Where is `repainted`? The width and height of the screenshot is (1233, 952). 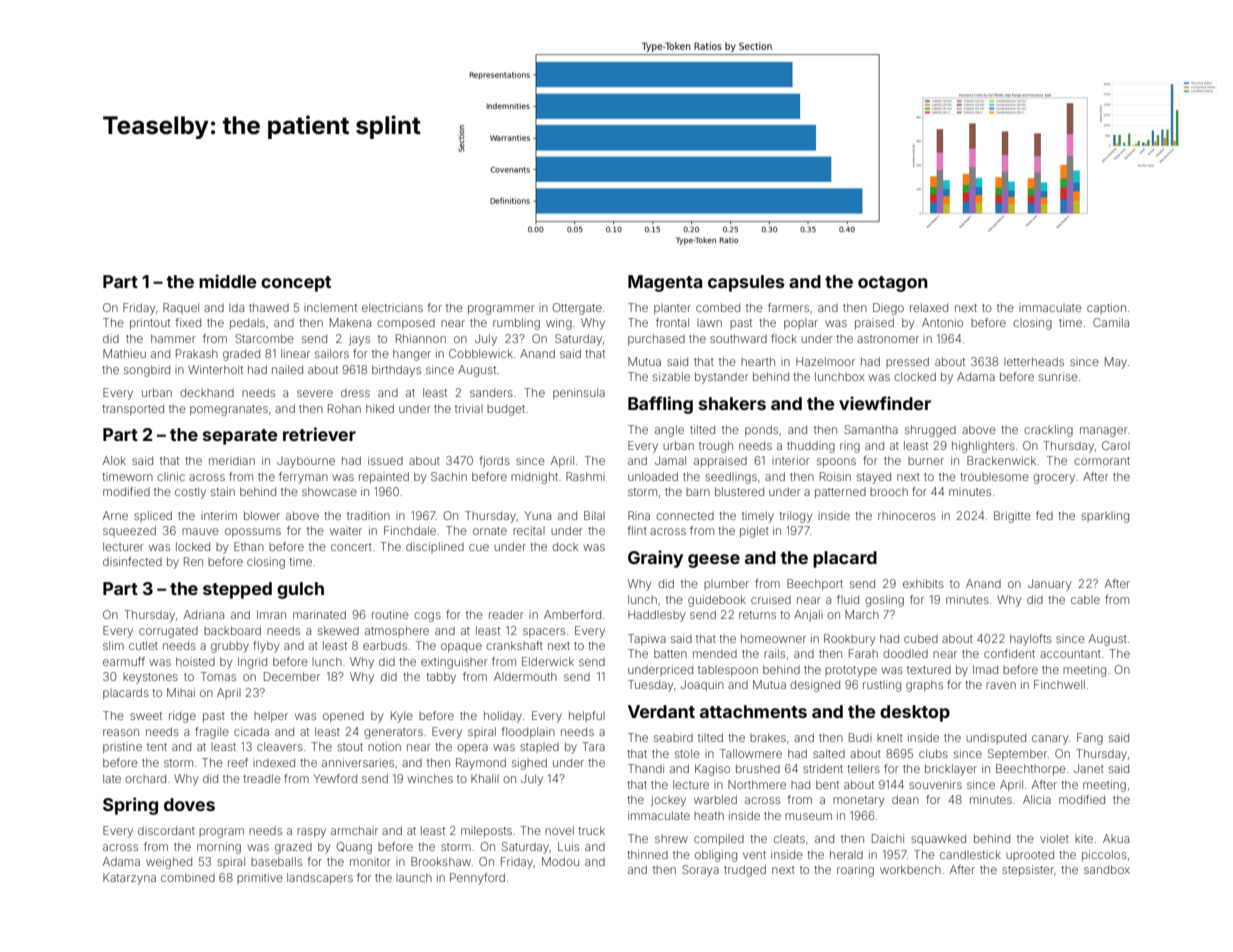 repainted is located at coordinates (384, 477).
